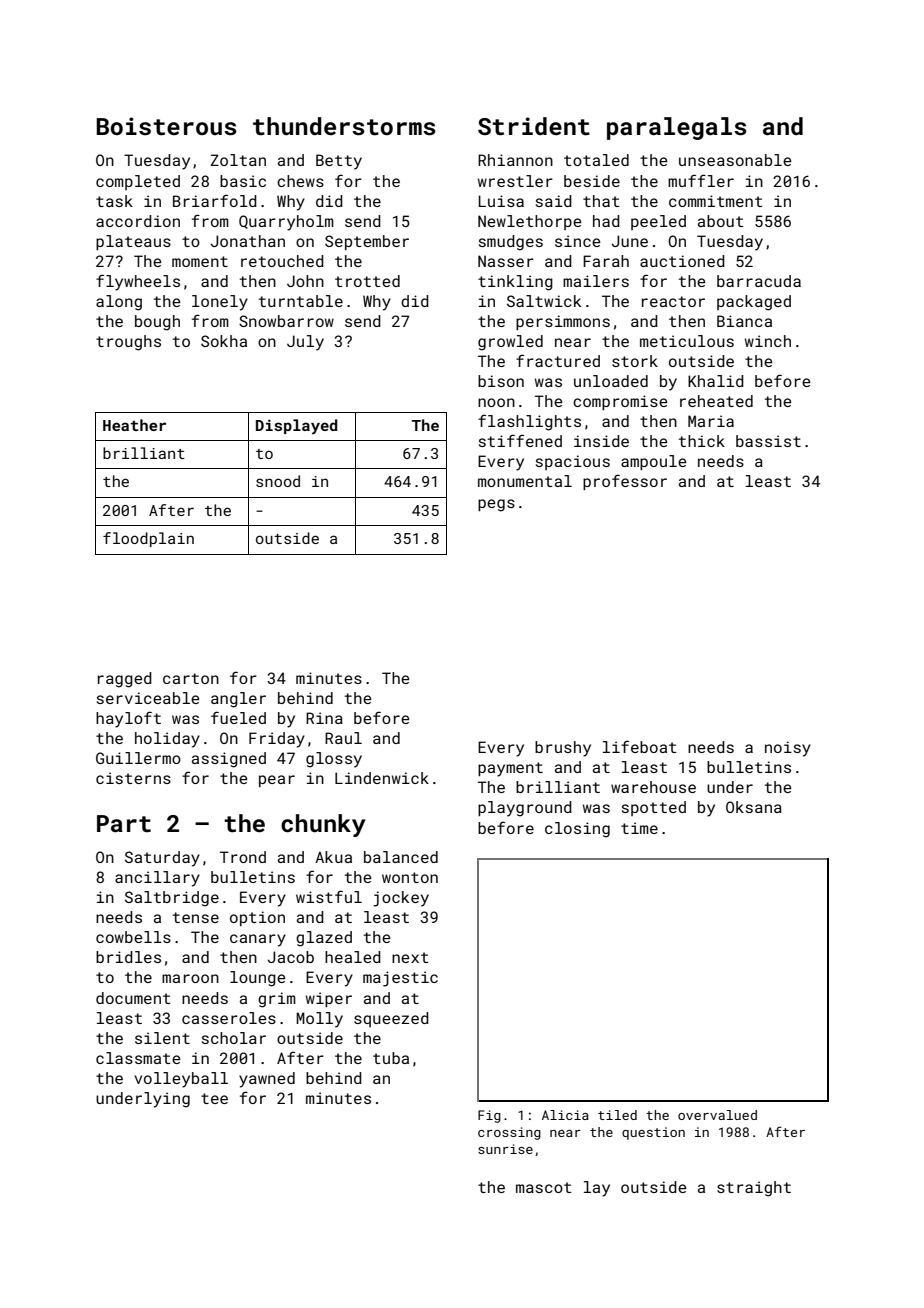  I want to click on Heather, so click(134, 425).
